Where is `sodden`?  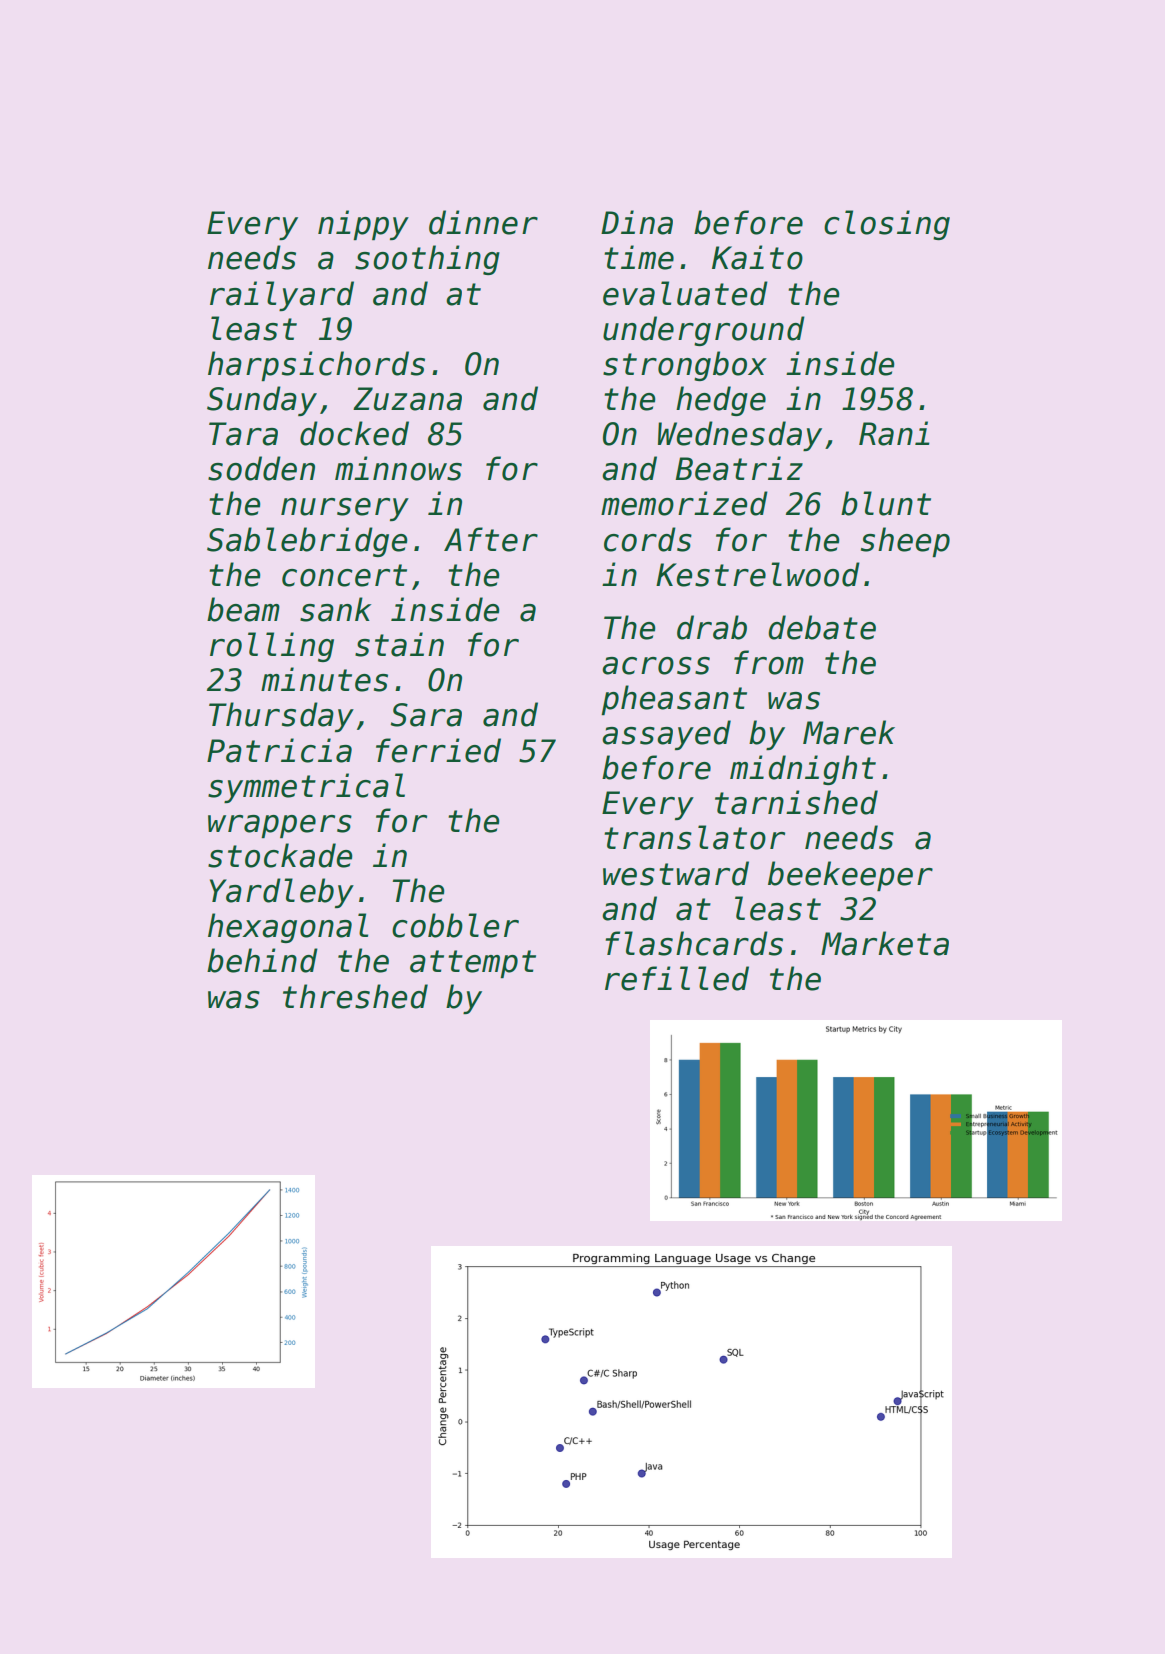 sodden is located at coordinates (261, 468).
